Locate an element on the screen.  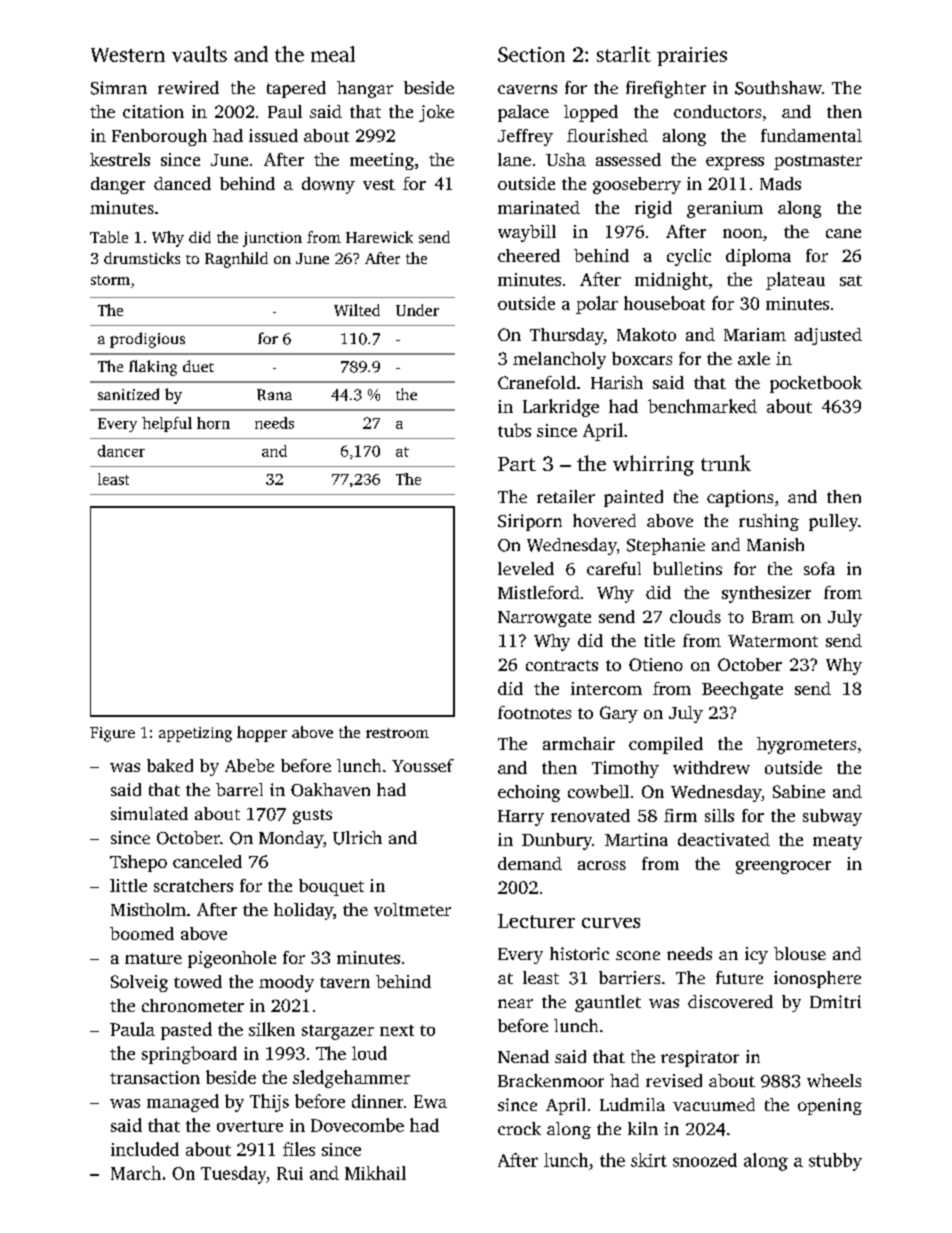
Western is located at coordinates (128, 55).
